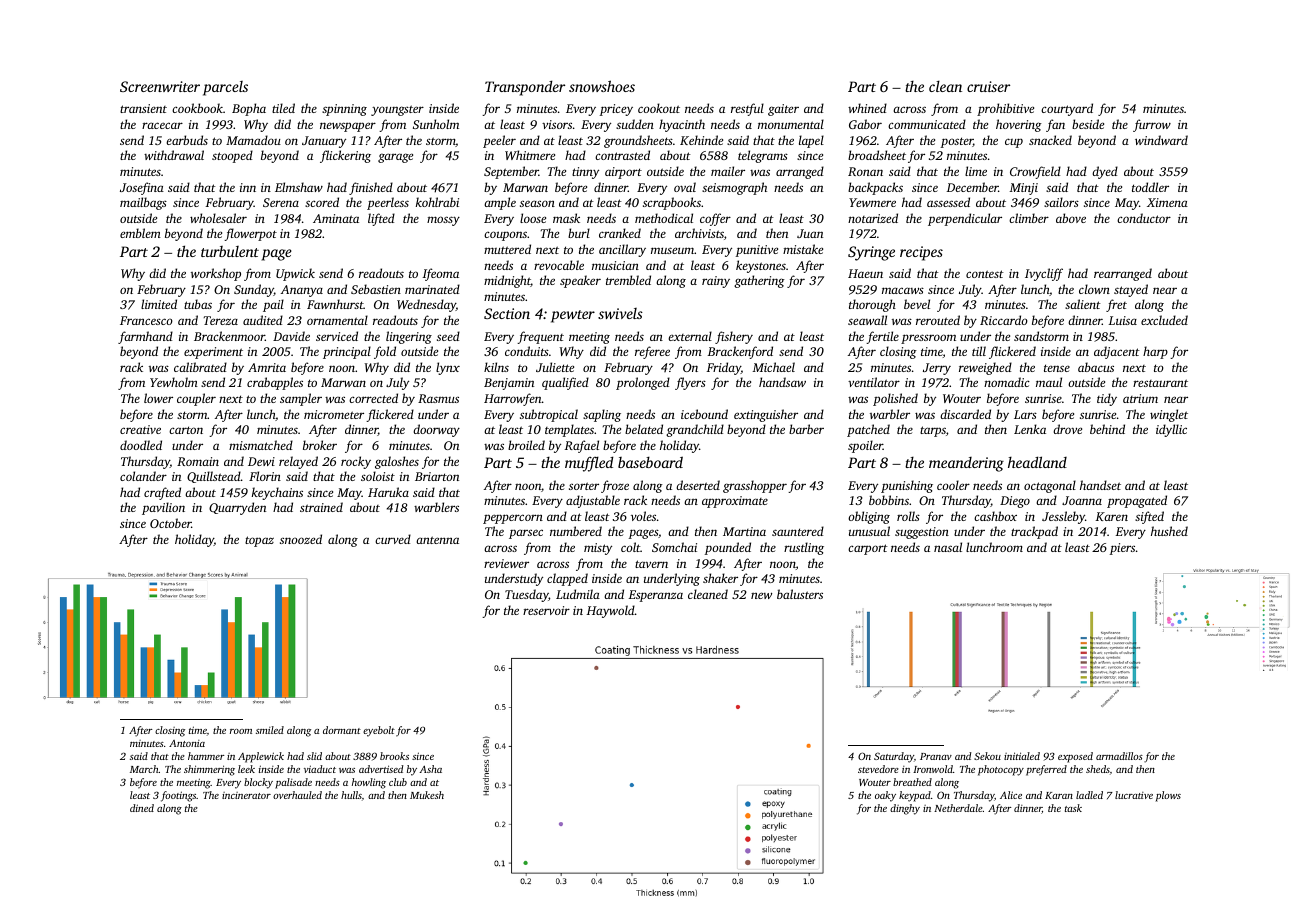 Image resolution: width=1308 pixels, height=924 pixels. I want to click on Whitmere, so click(530, 155).
